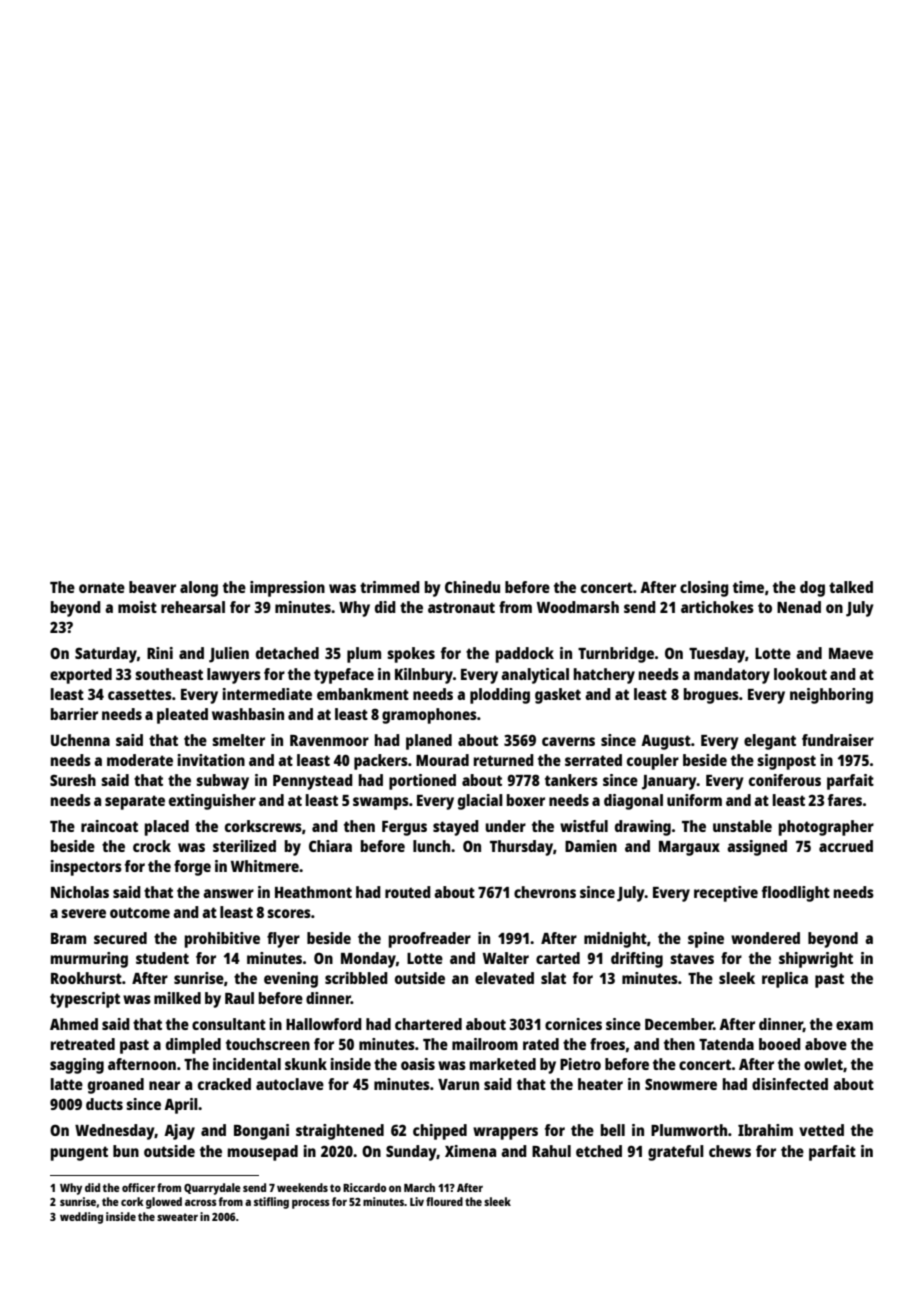  Describe the element at coordinates (826, 1044) in the screenshot. I see `above` at that location.
